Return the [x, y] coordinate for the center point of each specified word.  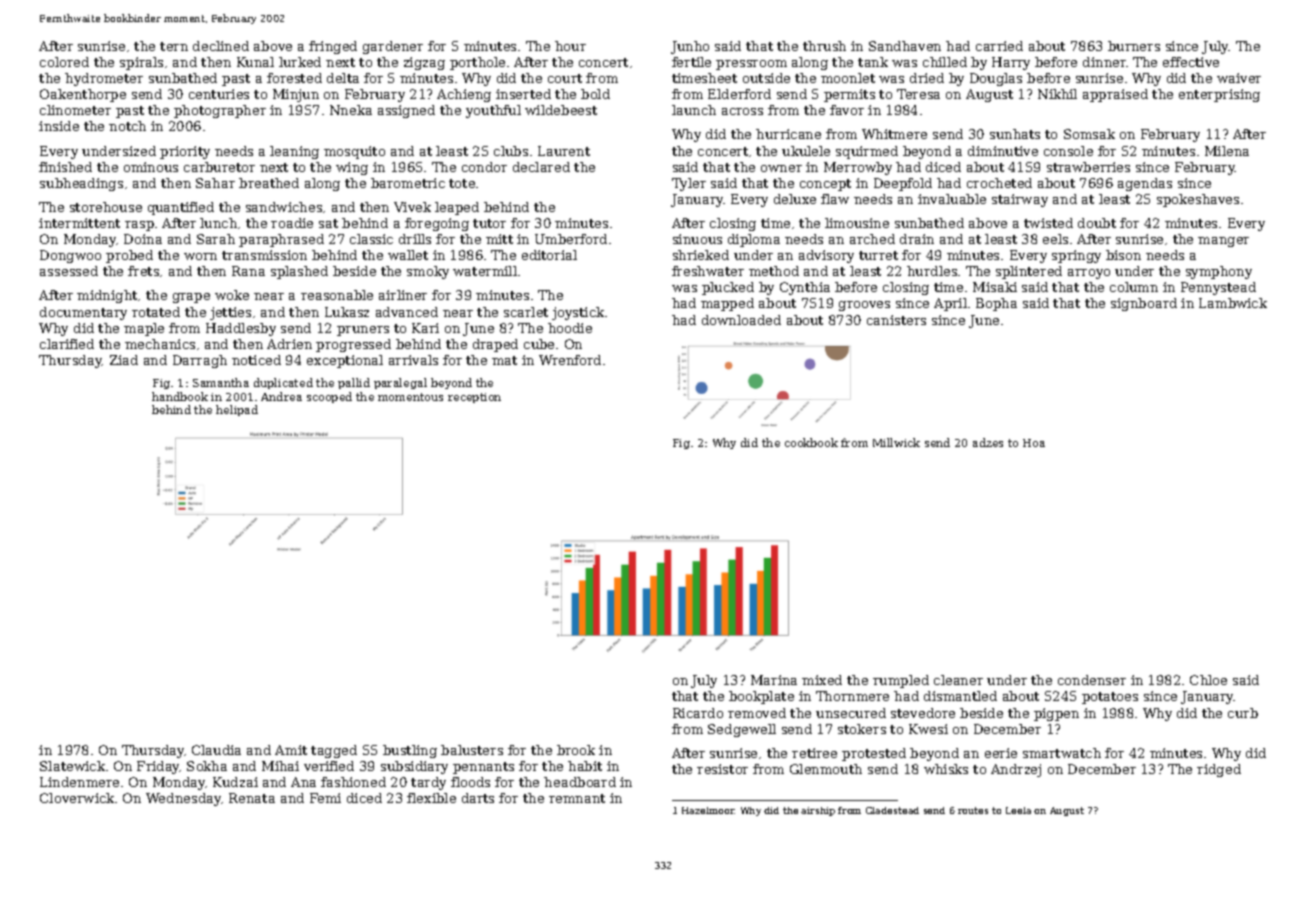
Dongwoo [70, 256]
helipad [237, 410]
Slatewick [72, 766]
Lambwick [1233, 303]
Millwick [896, 442]
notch [127, 126]
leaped [457, 208]
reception [474, 398]
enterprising [1219, 95]
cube [539, 344]
